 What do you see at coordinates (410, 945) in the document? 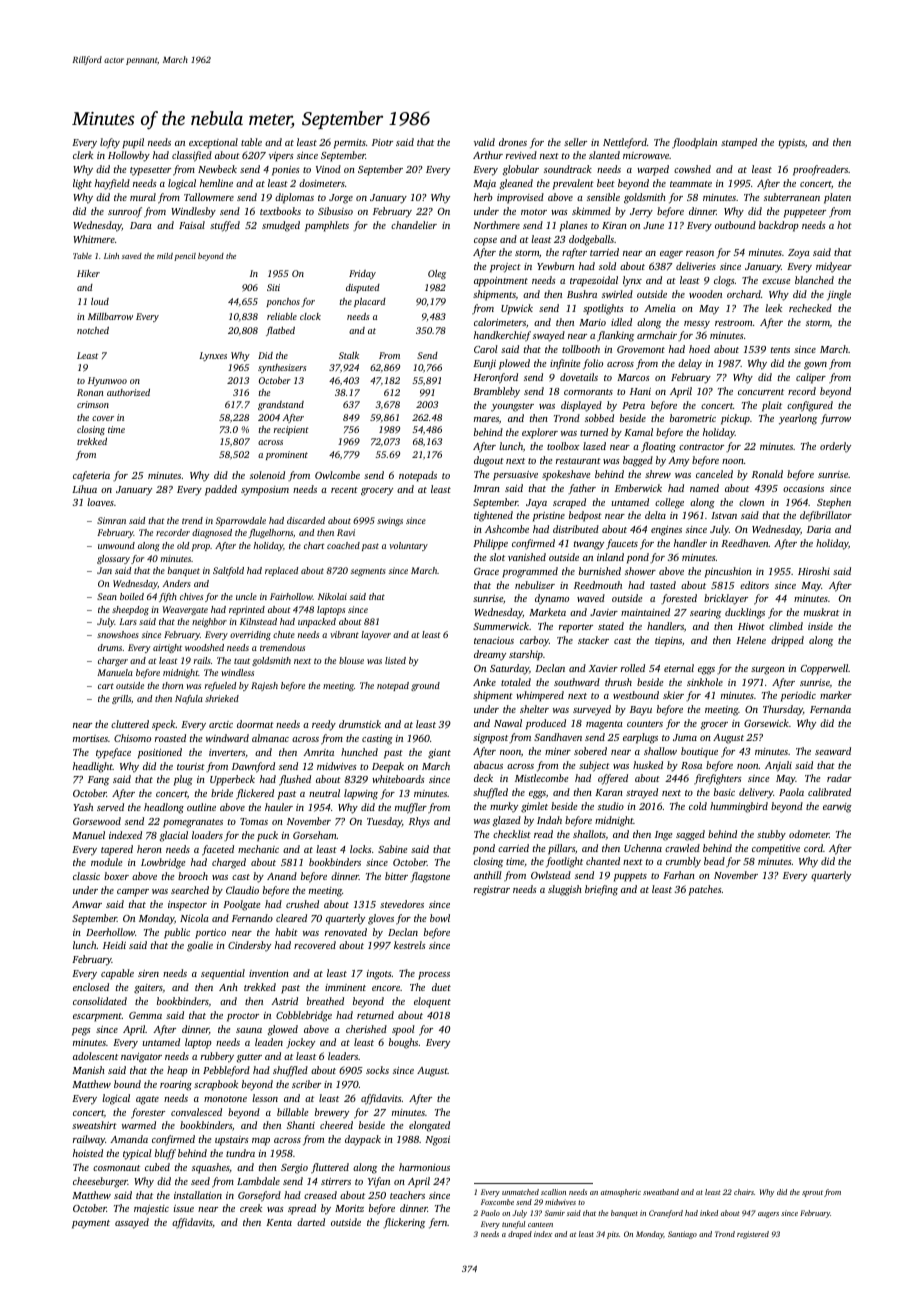
I see `kestrels` at bounding box center [410, 945].
